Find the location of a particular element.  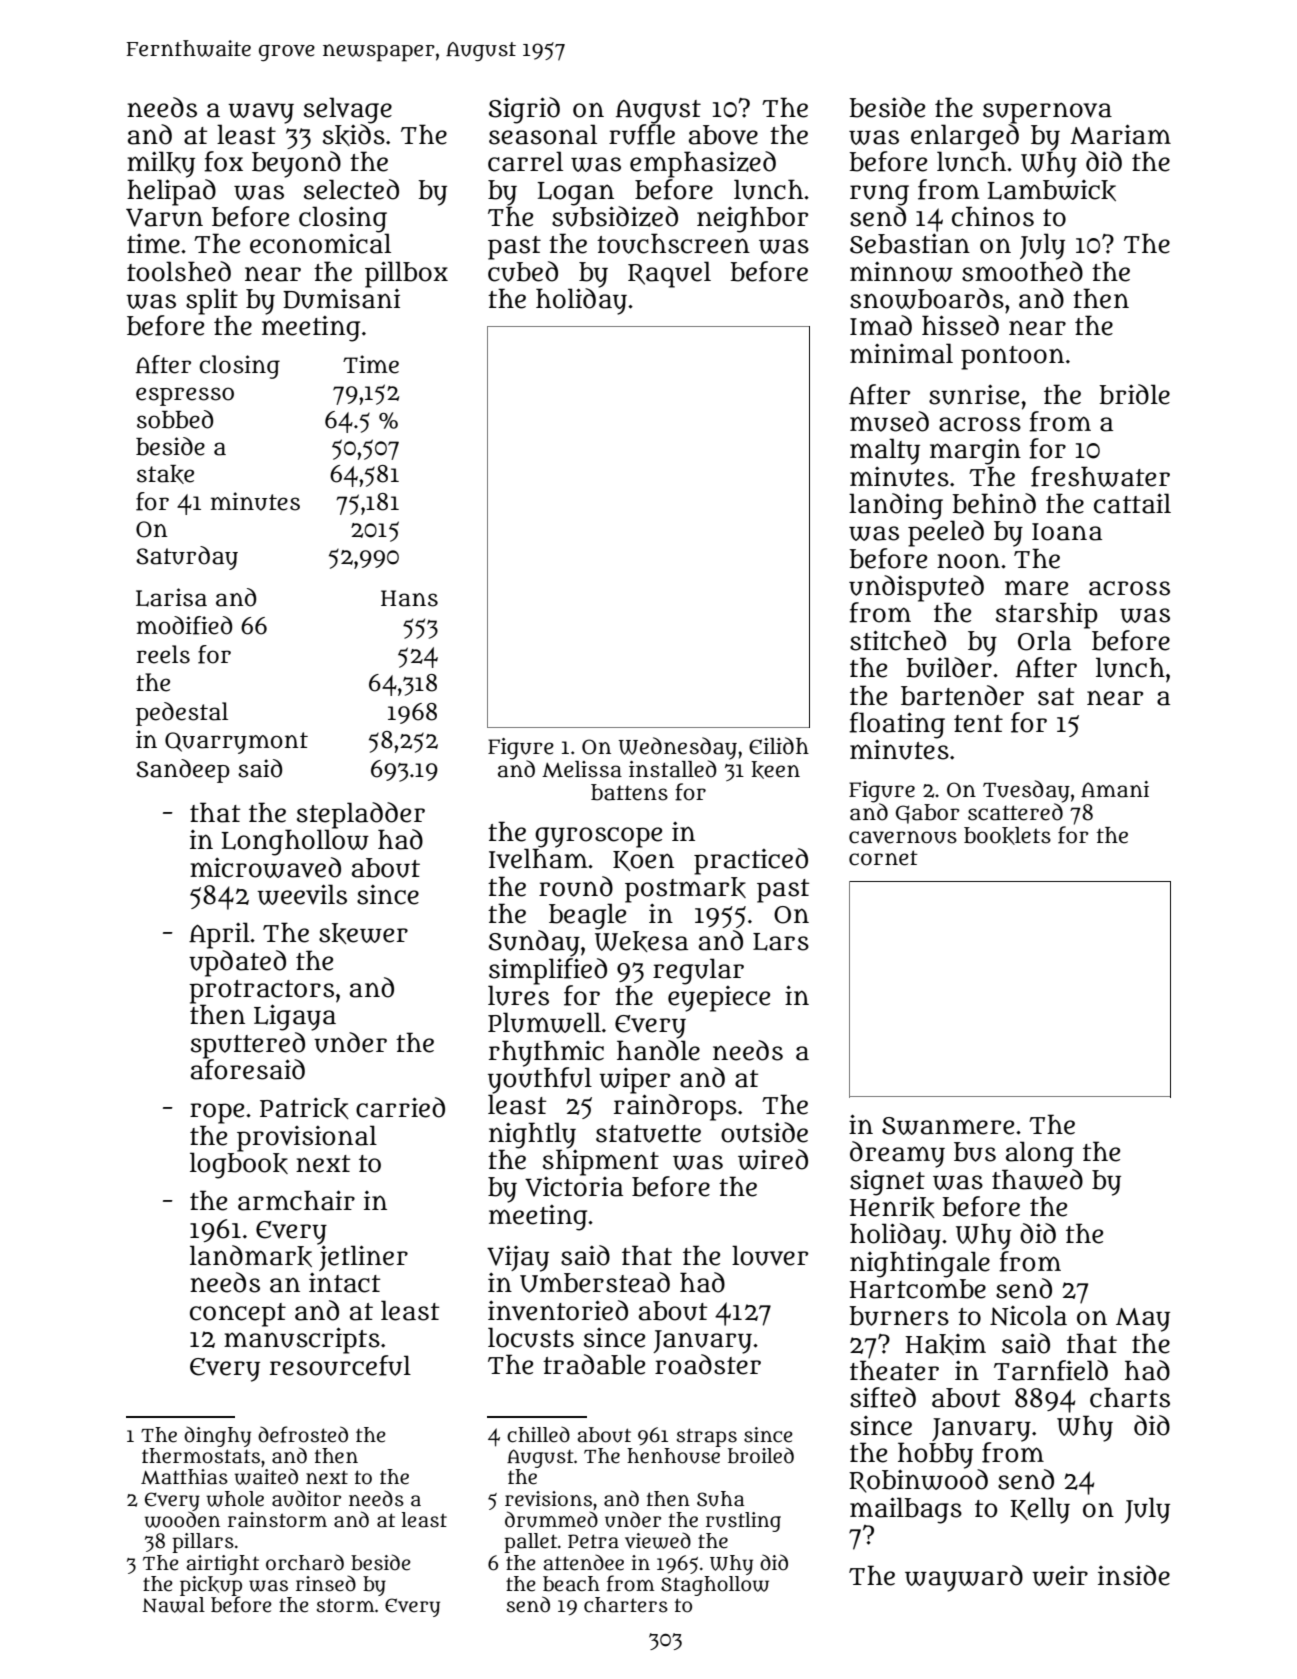

Wekesa is located at coordinates (641, 941).
